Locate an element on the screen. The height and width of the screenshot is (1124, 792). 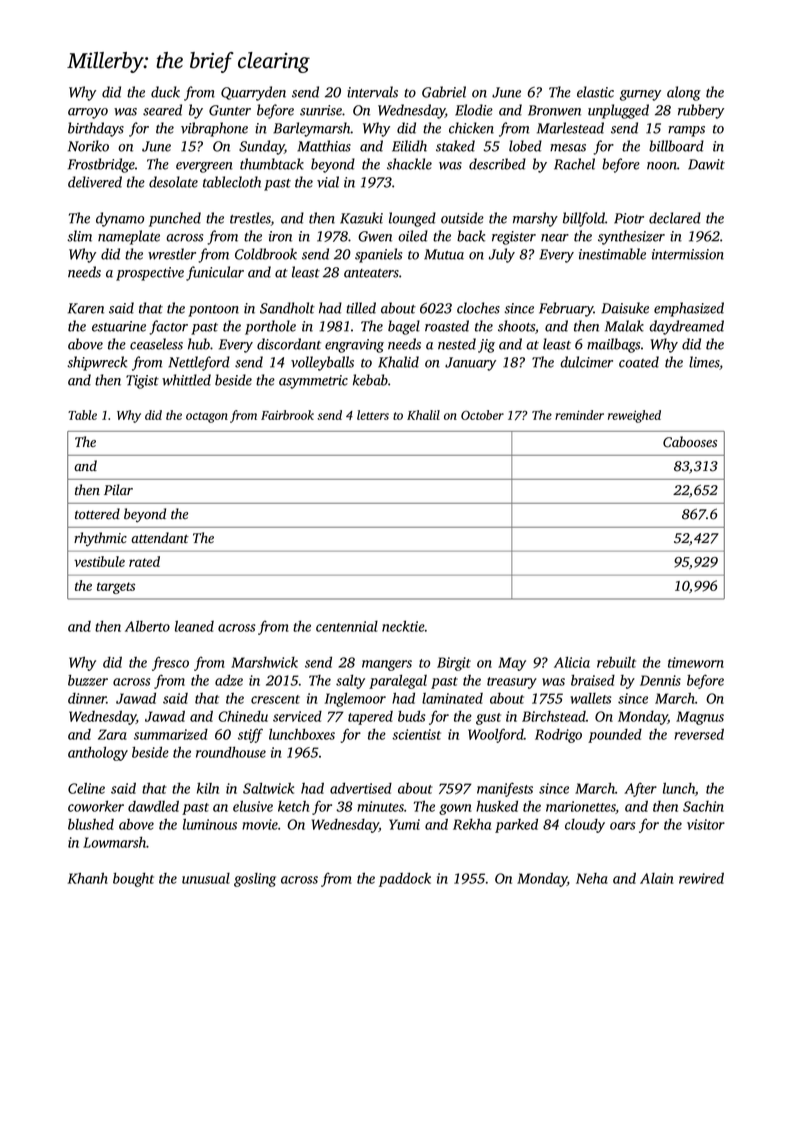
Eilidh is located at coordinates (409, 146).
